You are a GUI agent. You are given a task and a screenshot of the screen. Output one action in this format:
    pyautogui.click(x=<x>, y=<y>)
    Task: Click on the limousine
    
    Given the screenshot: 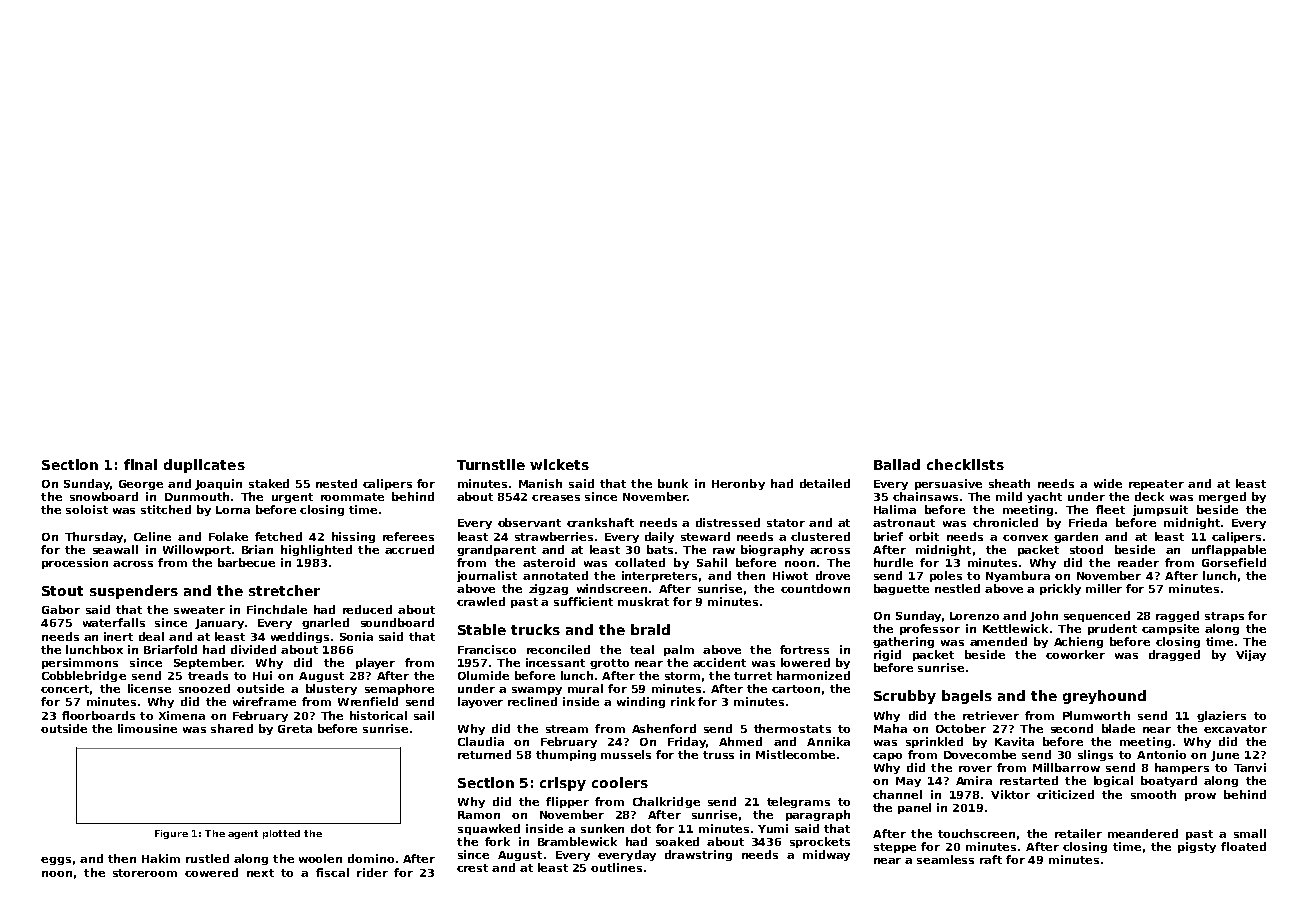 What is the action you would take?
    pyautogui.click(x=147, y=728)
